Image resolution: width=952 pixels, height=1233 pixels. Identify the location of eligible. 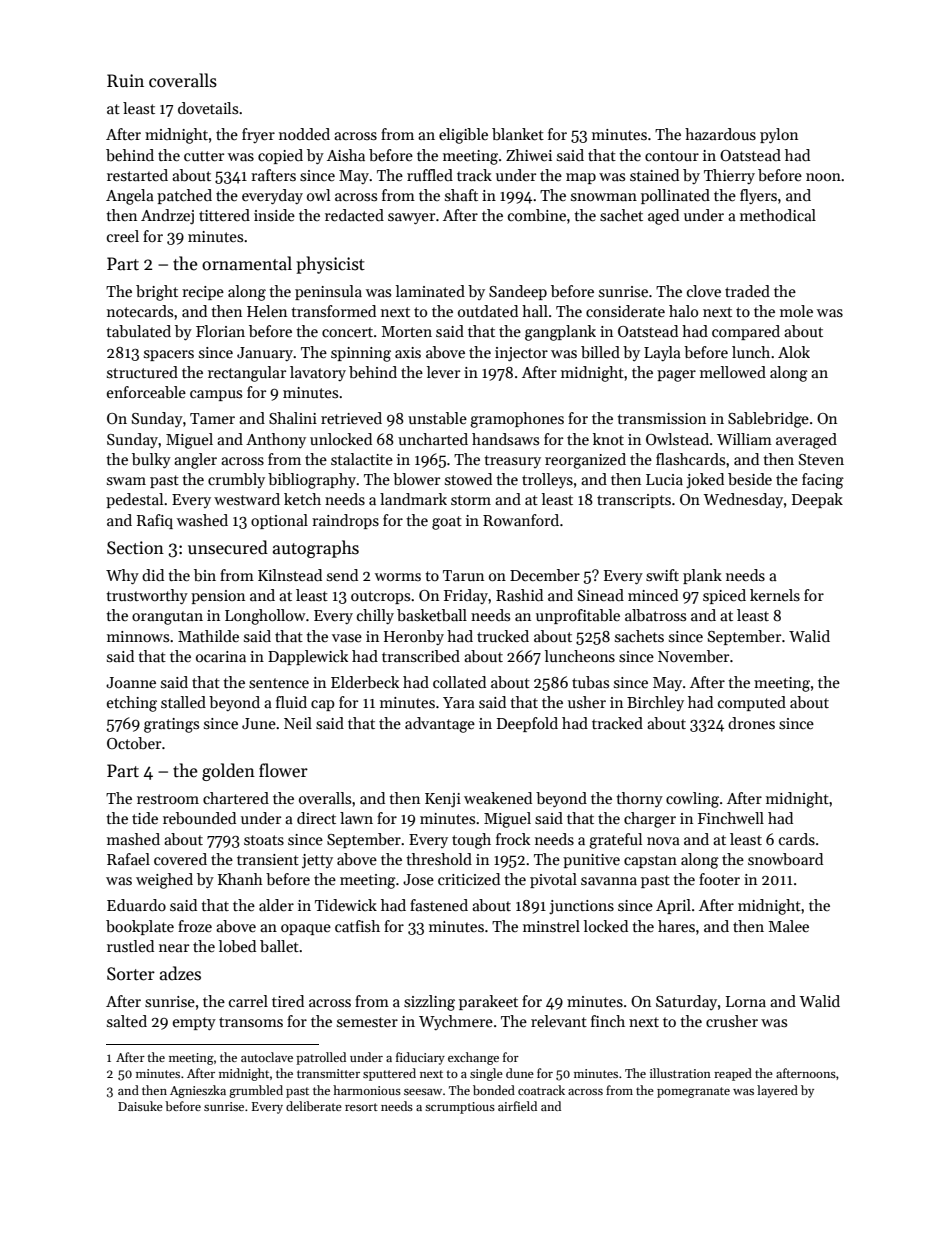
(463, 136).
